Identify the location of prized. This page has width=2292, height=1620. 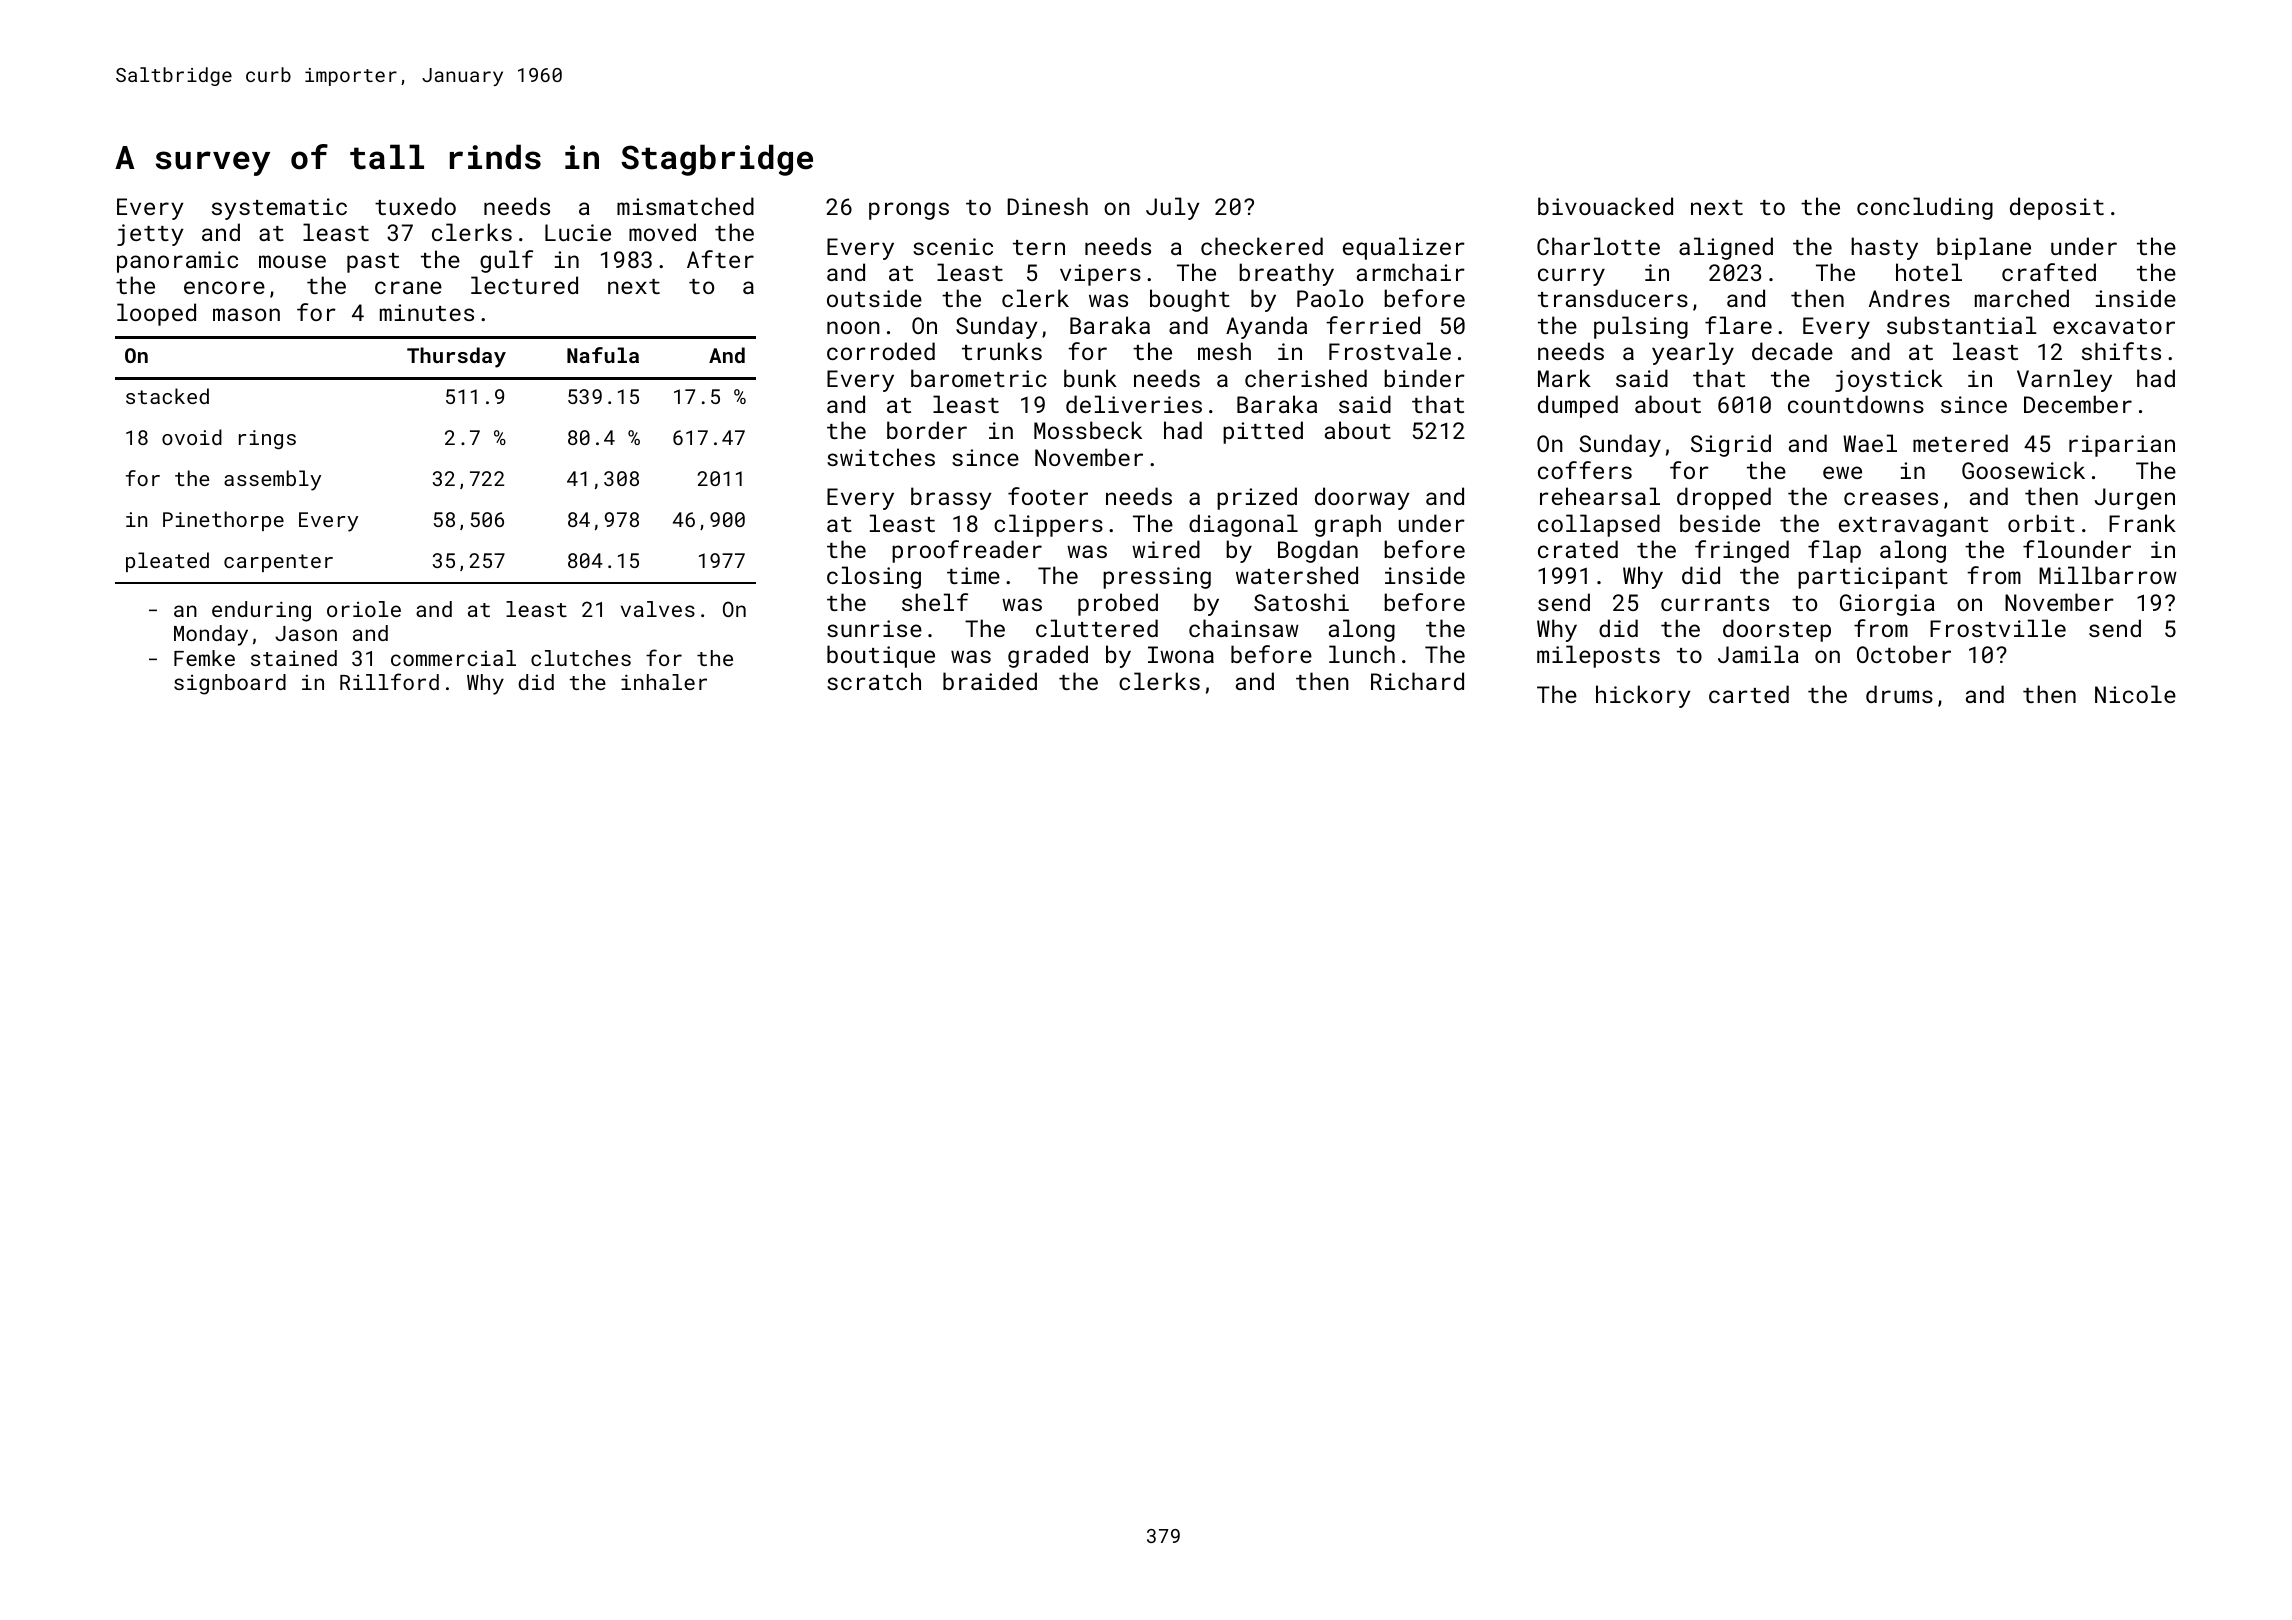
(1257, 498).
